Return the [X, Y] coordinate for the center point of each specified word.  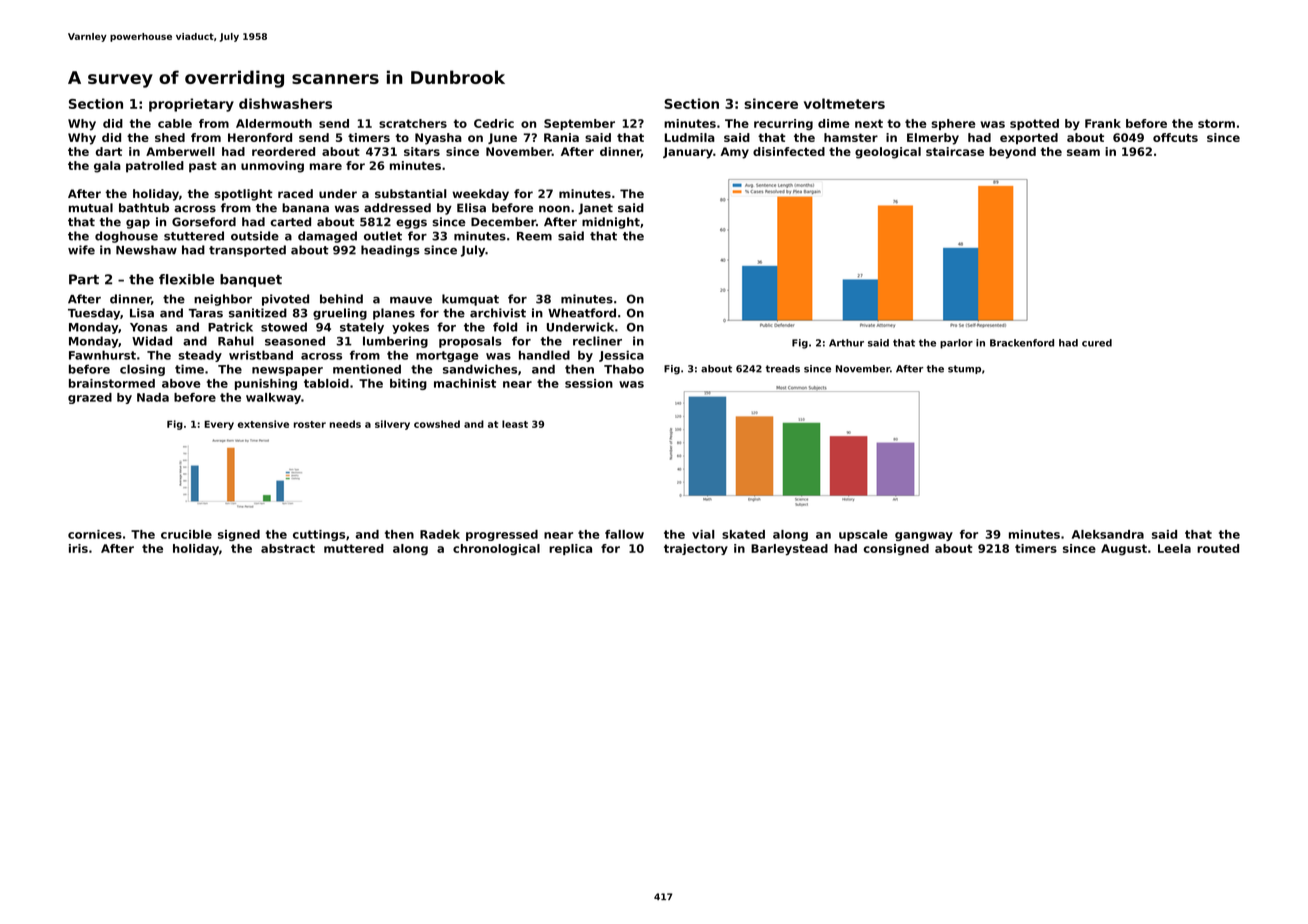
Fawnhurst [102, 355]
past [203, 167]
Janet [595, 209]
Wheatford [582, 313]
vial [703, 534]
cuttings [319, 535]
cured [1097, 343]
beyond [1012, 153]
